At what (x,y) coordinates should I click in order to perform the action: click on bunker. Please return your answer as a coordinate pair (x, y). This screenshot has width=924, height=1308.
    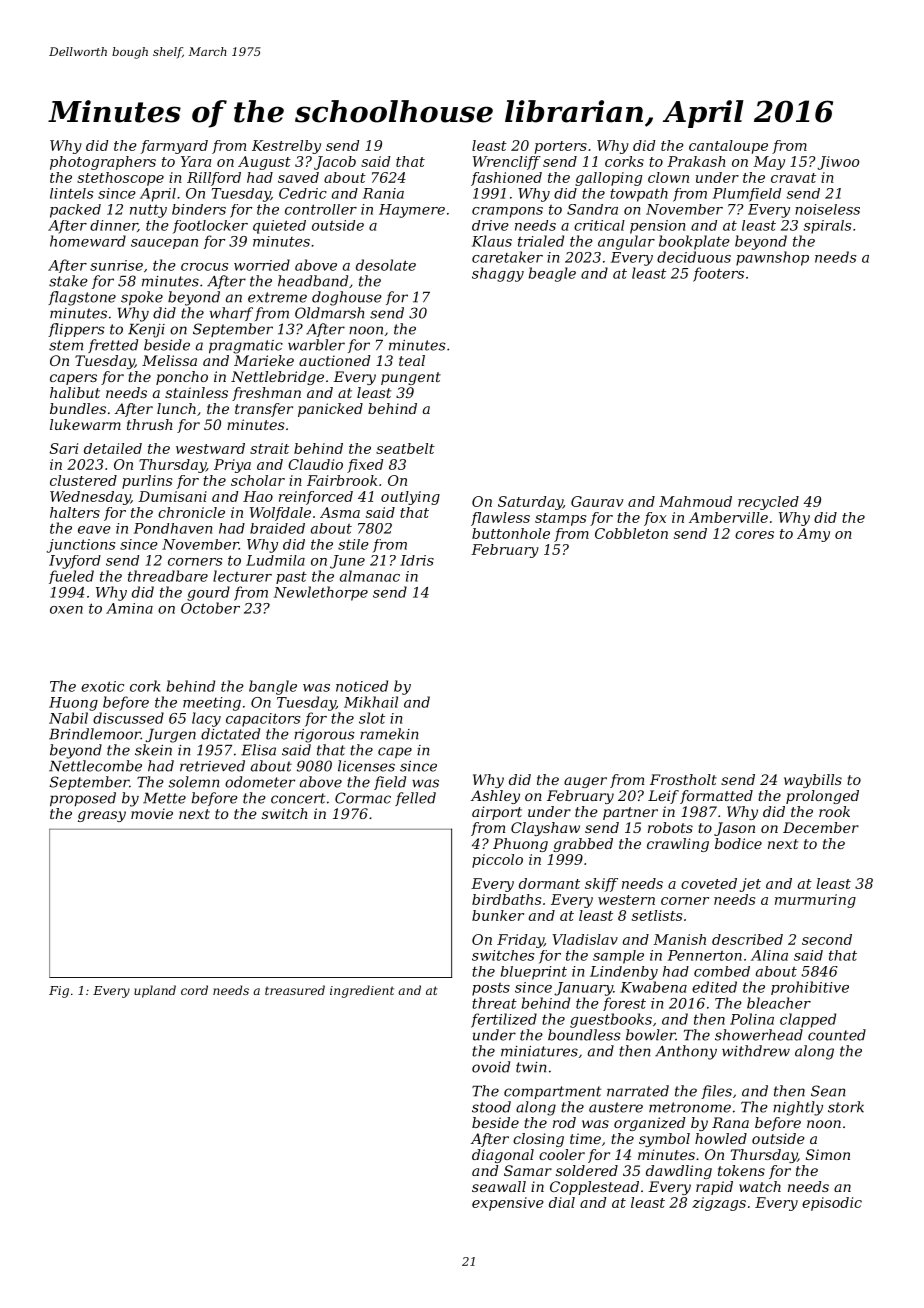
    Looking at the image, I should click on (498, 915).
